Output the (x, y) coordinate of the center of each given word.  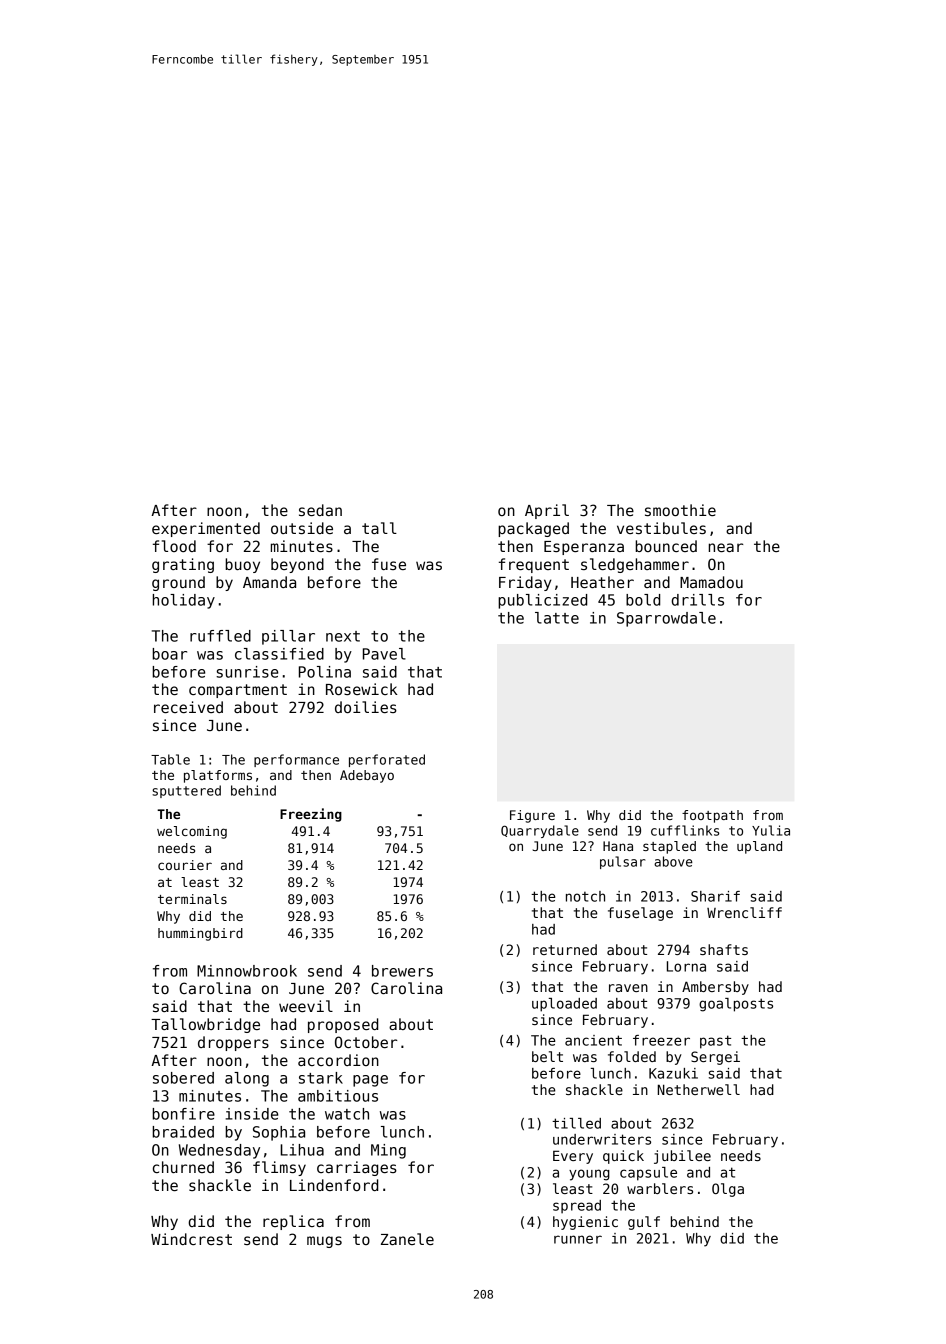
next (343, 636)
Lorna (686, 966)
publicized (542, 601)
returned (565, 949)
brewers (402, 971)
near (726, 547)
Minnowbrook (247, 971)
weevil (306, 1006)
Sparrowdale (666, 619)
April (547, 511)
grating (183, 565)
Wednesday (219, 1151)
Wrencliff (744, 912)
